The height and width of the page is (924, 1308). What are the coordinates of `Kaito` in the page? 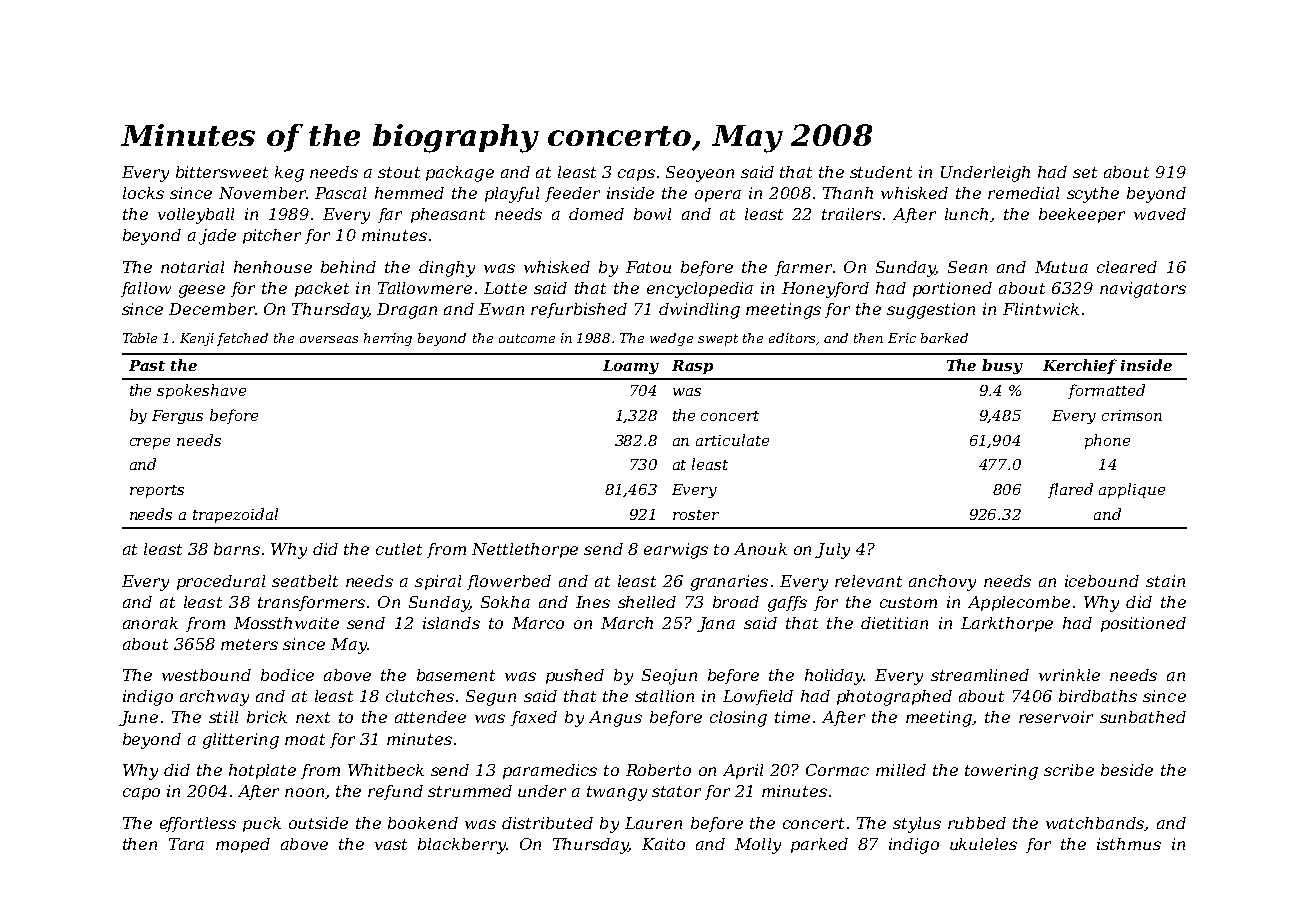 It's located at (663, 844).
